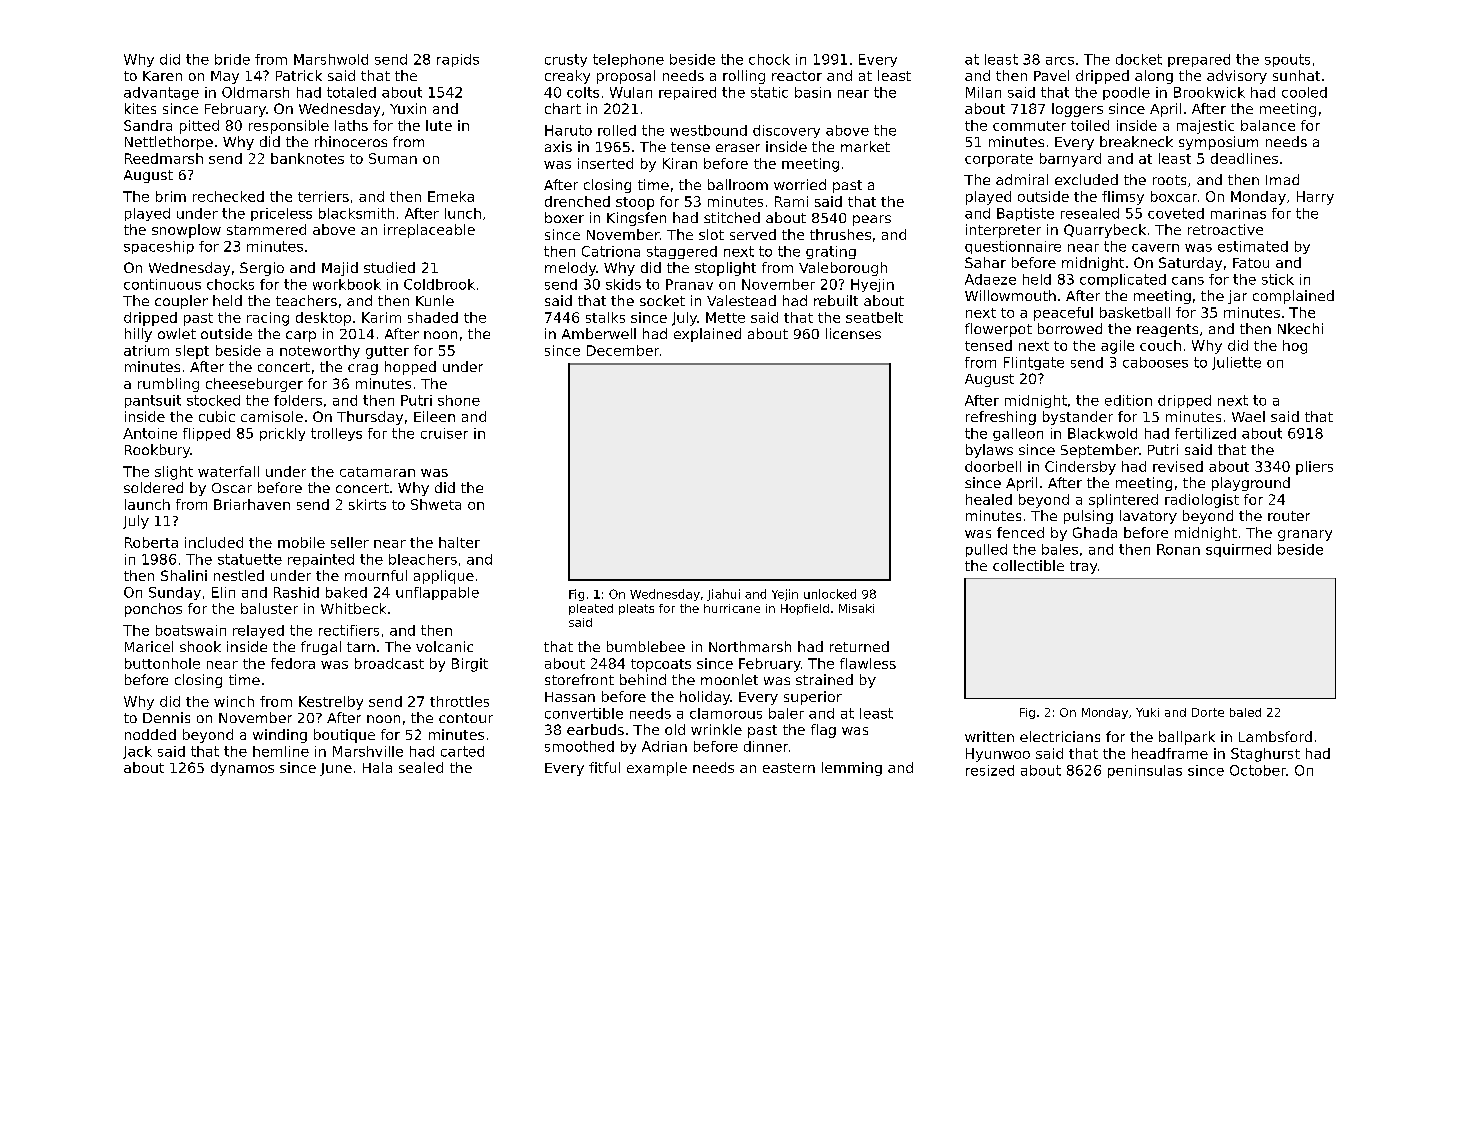  Describe the element at coordinates (232, 59) in the screenshot. I see `bride` at that location.
